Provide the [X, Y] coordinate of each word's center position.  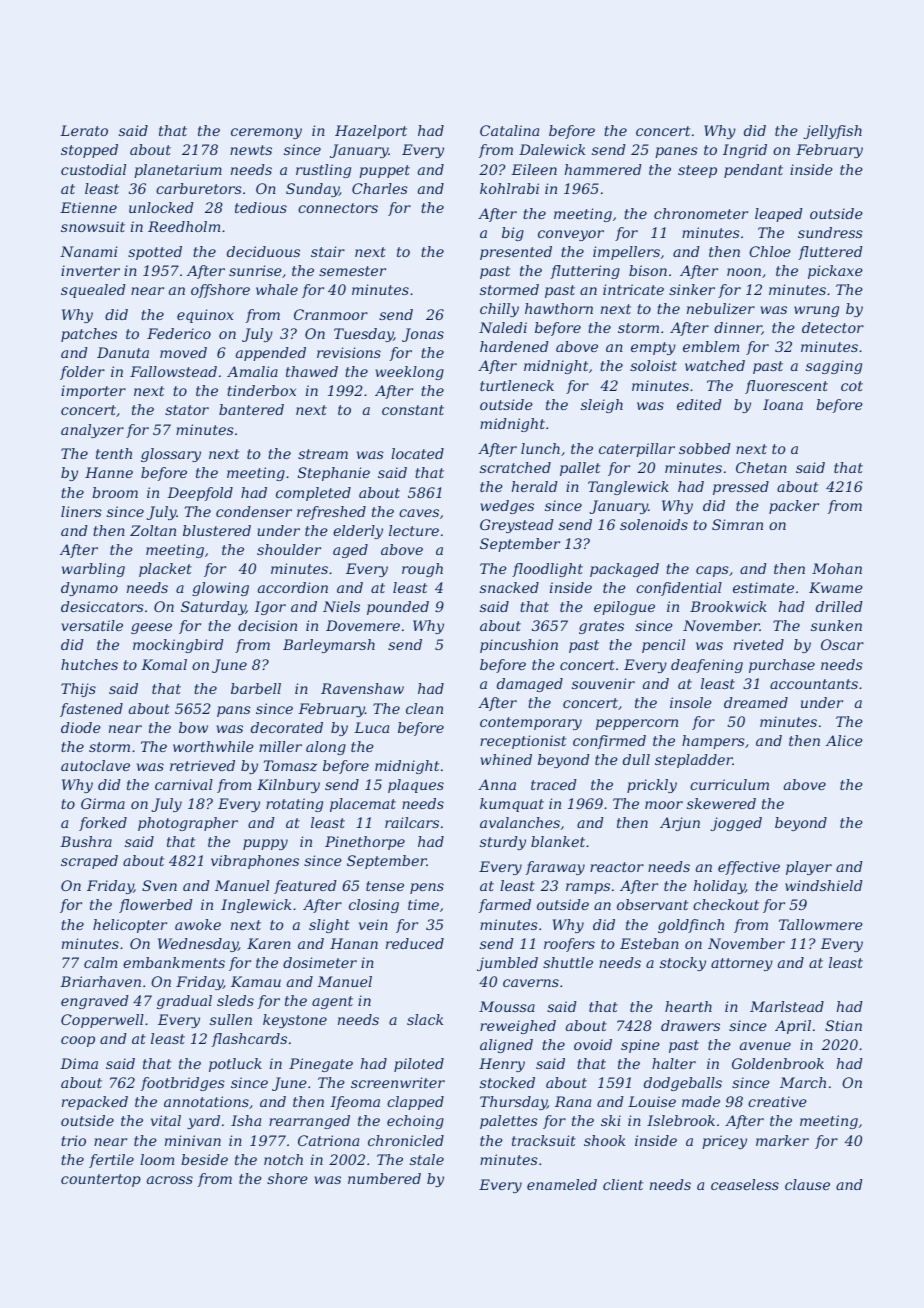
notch [283, 1159]
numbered [384, 1178]
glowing [220, 589]
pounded [398, 608]
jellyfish [832, 132]
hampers [713, 742]
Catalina [509, 130]
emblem [711, 346]
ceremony [266, 133]
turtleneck [517, 385]
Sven [159, 885]
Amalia [252, 371]
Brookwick [728, 606]
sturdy [503, 843]
